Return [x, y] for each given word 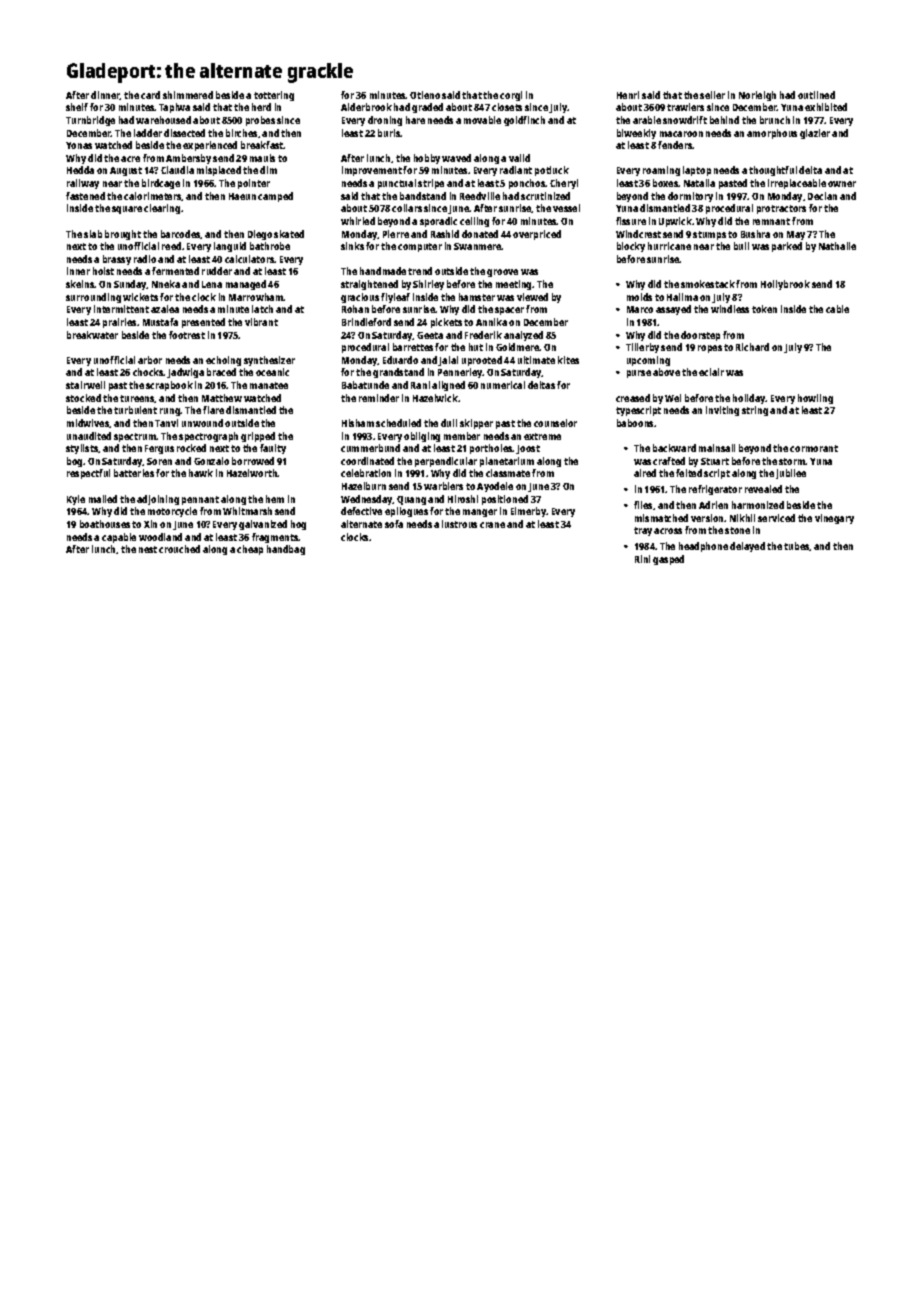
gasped [668, 560]
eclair [711, 372]
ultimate [536, 360]
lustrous [459, 524]
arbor [150, 360]
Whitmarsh [247, 511]
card [150, 95]
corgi [511, 96]
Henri [628, 95]
